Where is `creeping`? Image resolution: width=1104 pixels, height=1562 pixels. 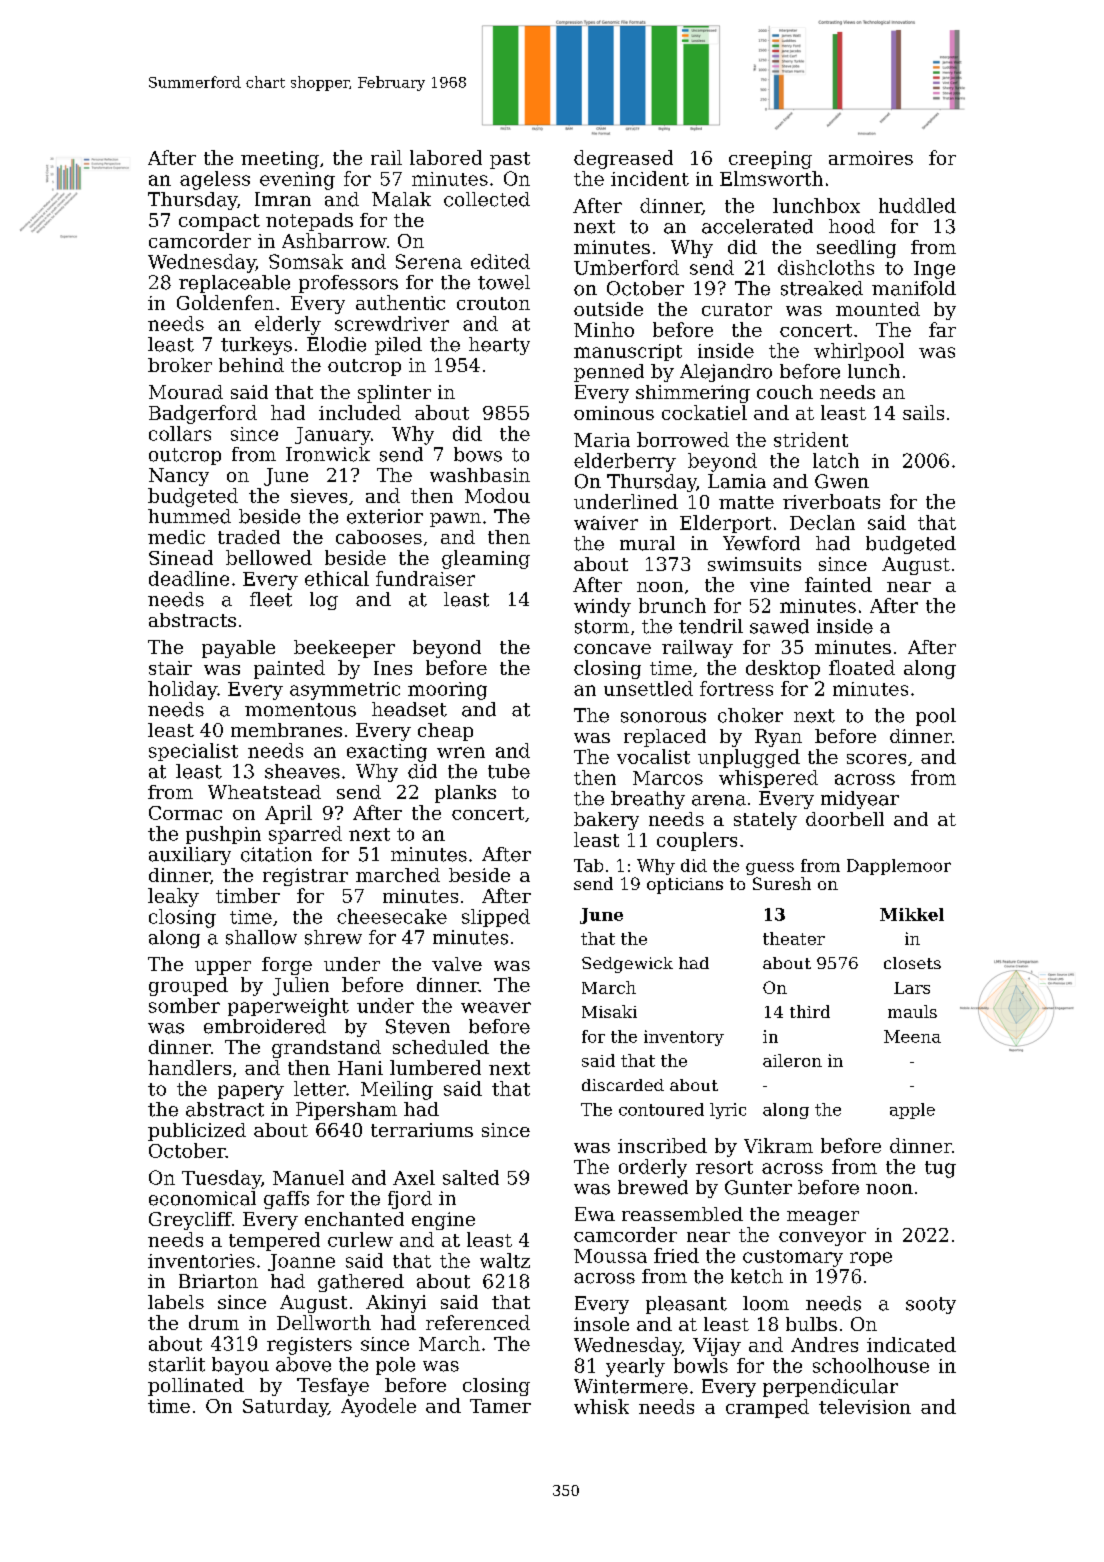 creeping is located at coordinates (770, 160).
